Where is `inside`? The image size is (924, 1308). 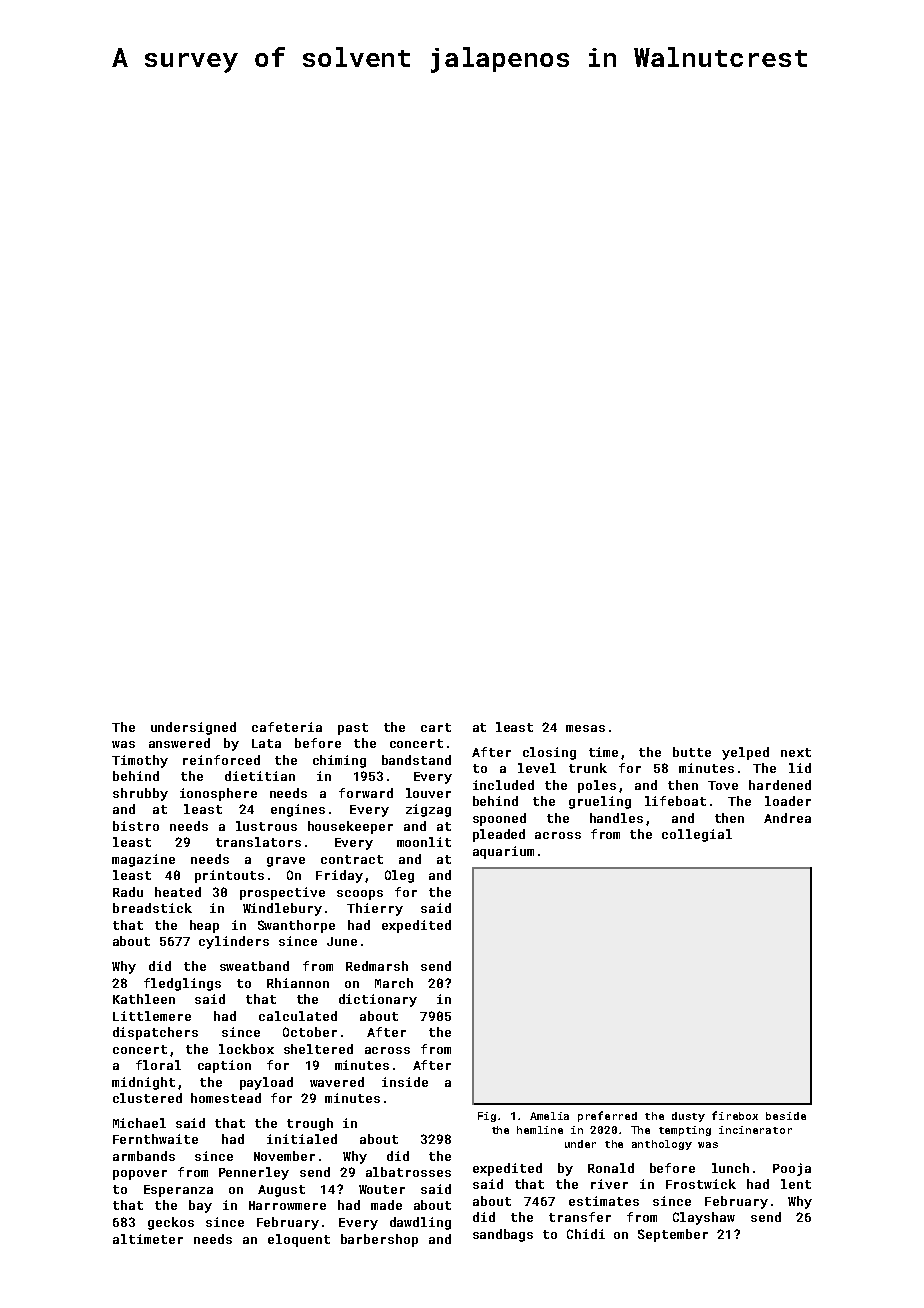 inside is located at coordinates (405, 1082).
